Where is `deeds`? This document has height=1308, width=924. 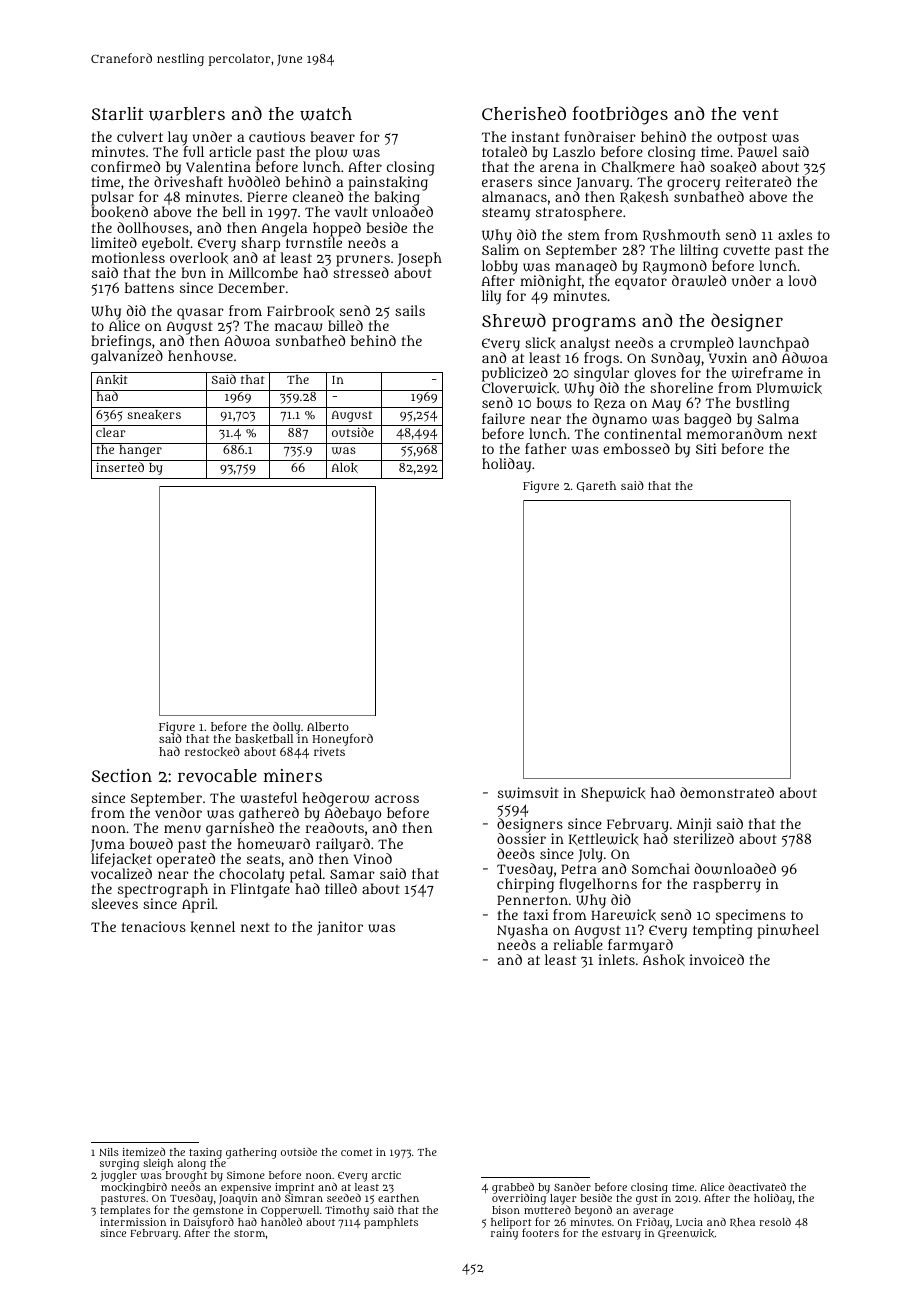
deeds is located at coordinates (516, 853).
